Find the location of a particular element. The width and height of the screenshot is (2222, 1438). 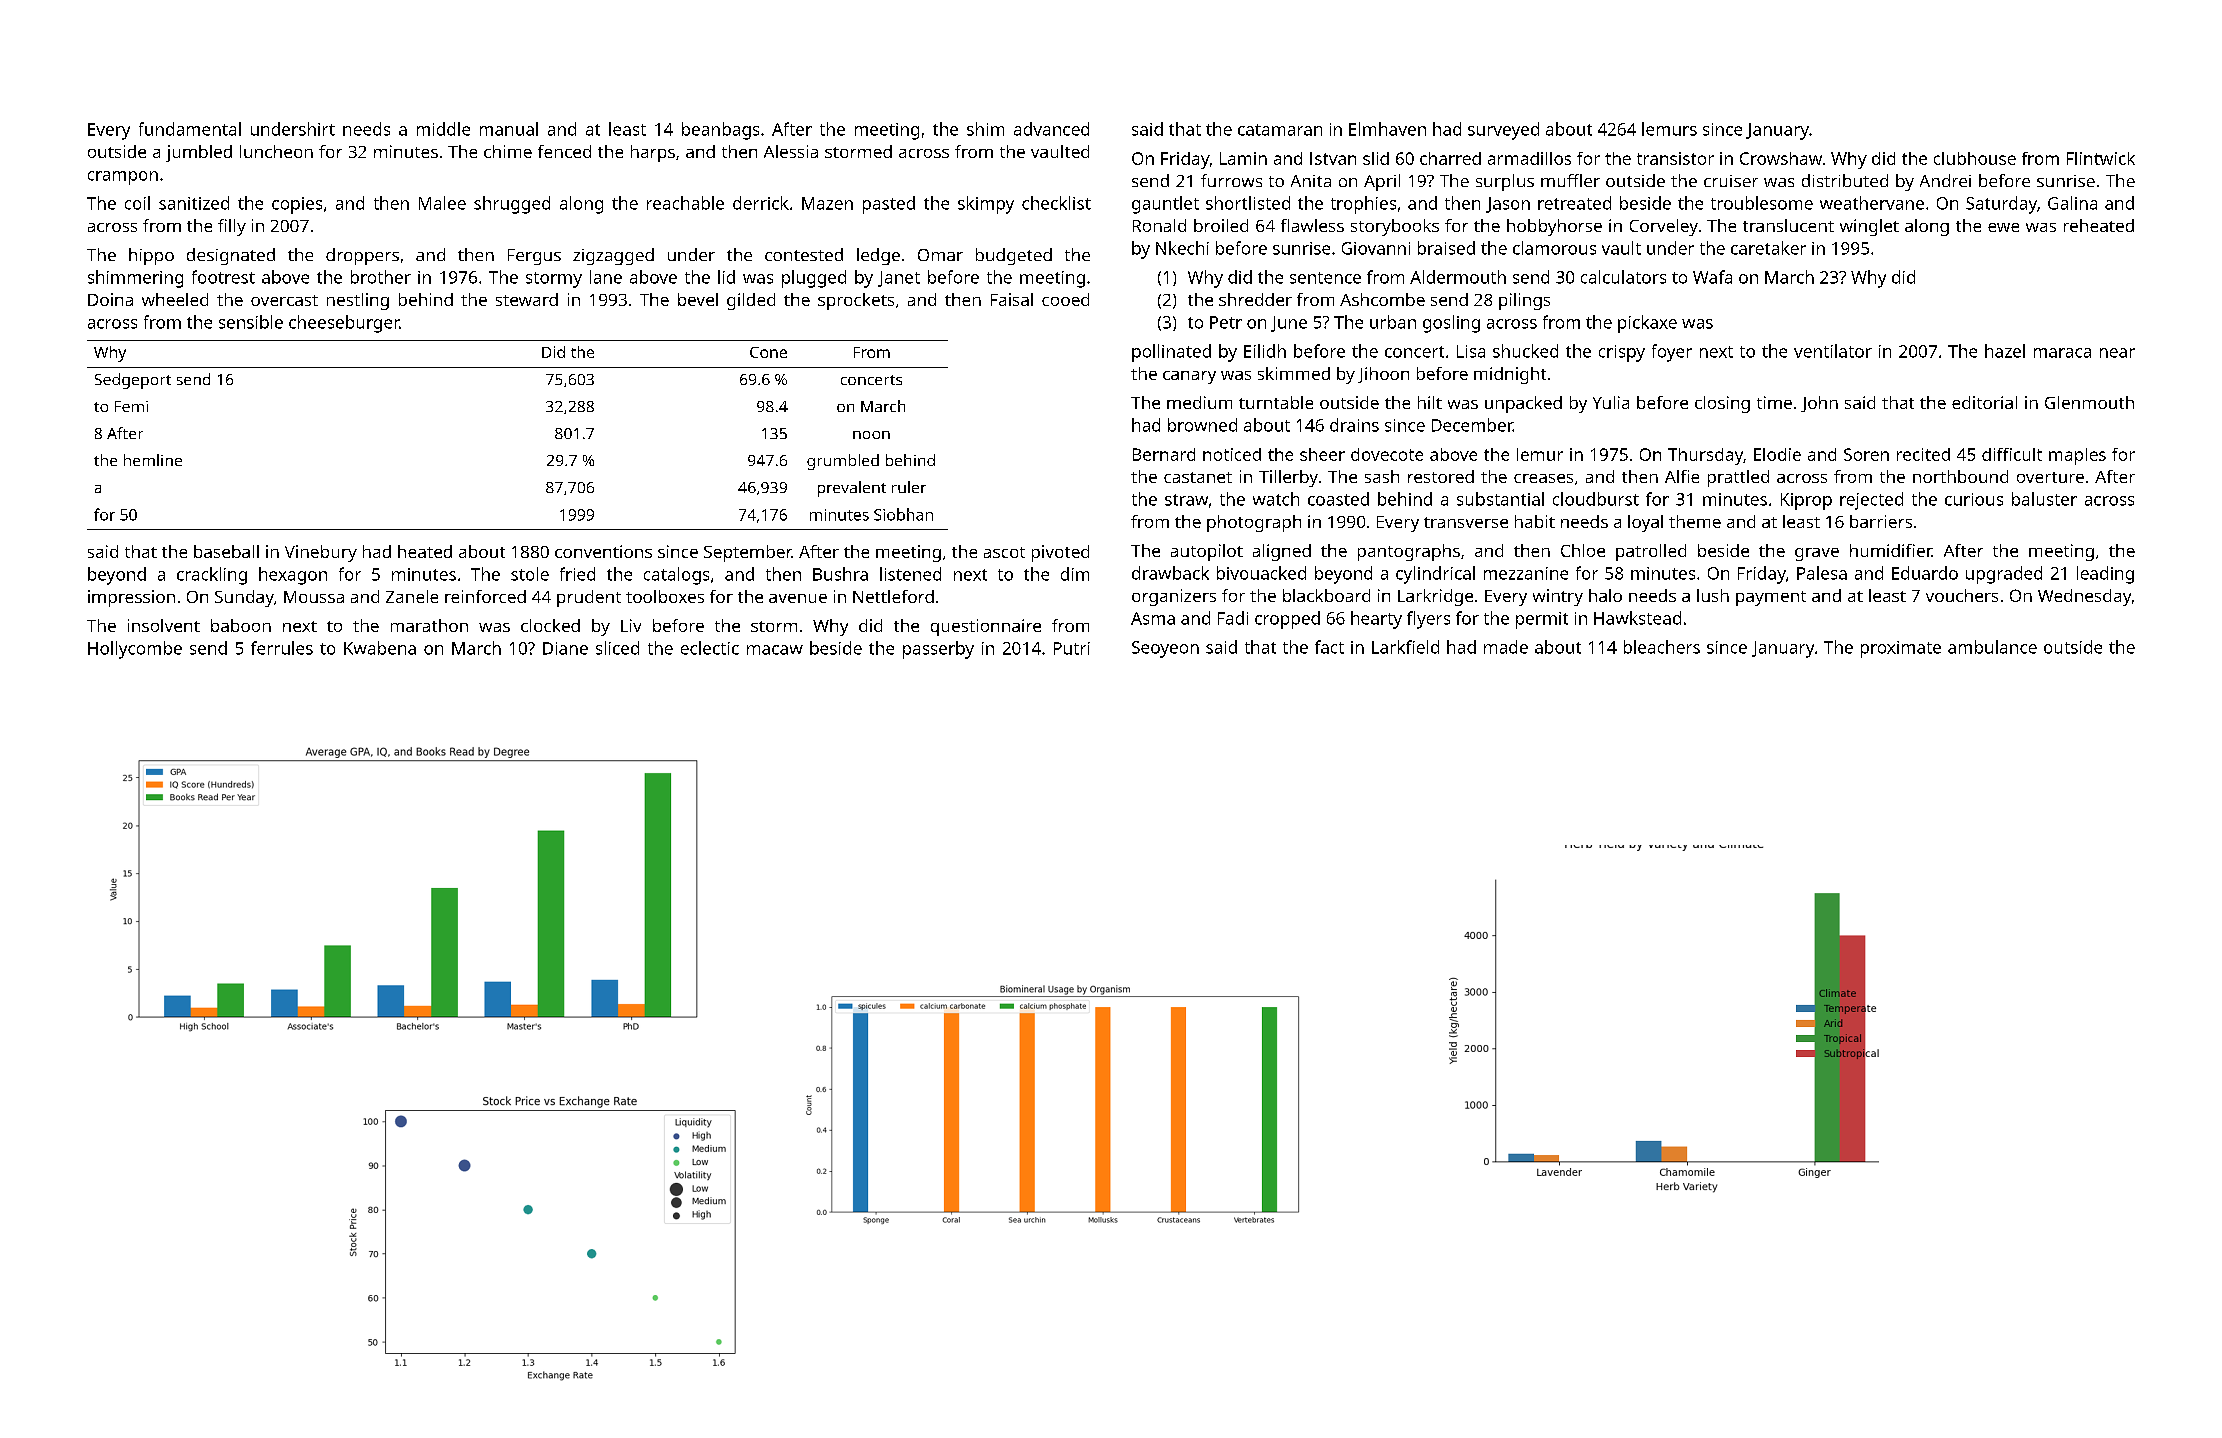

Femi is located at coordinates (131, 406).
